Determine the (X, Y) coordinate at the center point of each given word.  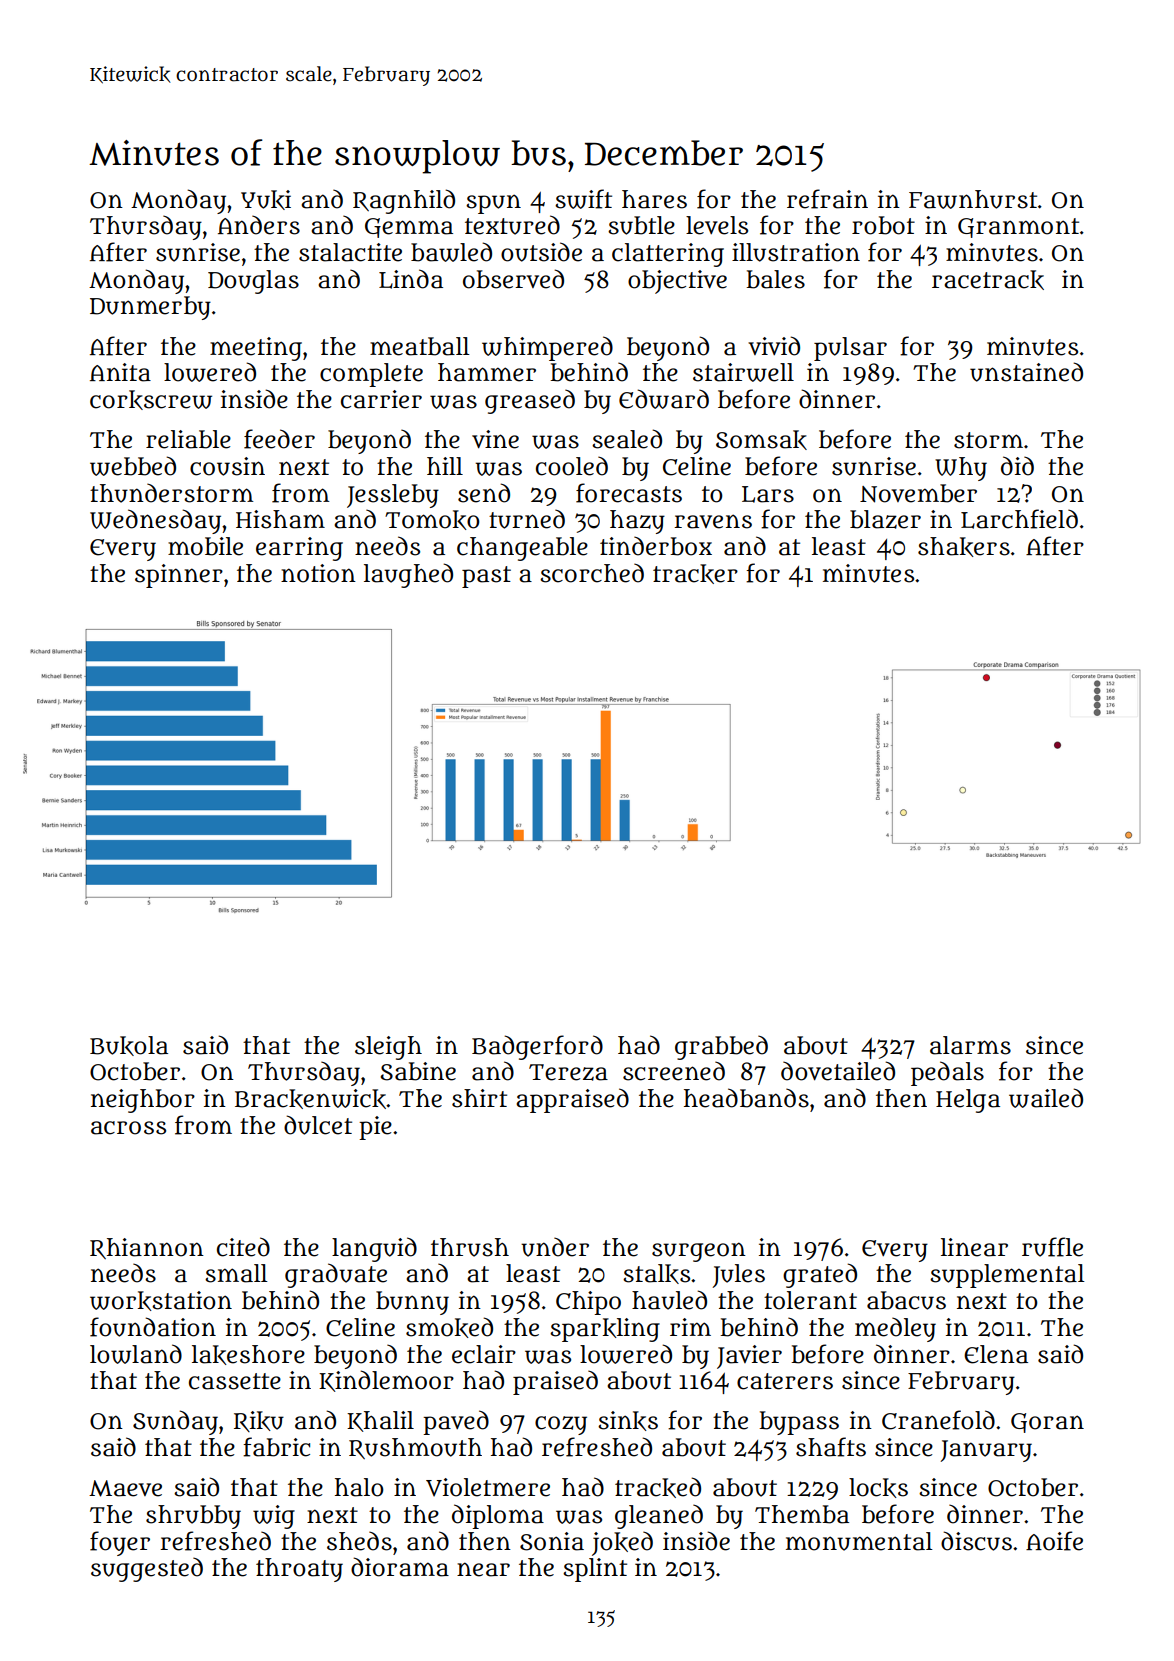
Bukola (129, 1046)
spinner (179, 576)
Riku (259, 1421)
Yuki (266, 200)
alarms (970, 1045)
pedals (947, 1073)
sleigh (388, 1048)
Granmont (1018, 228)
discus (976, 1541)
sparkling (605, 1330)
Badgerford (537, 1047)
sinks (628, 1421)
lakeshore (248, 1355)
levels (717, 225)
